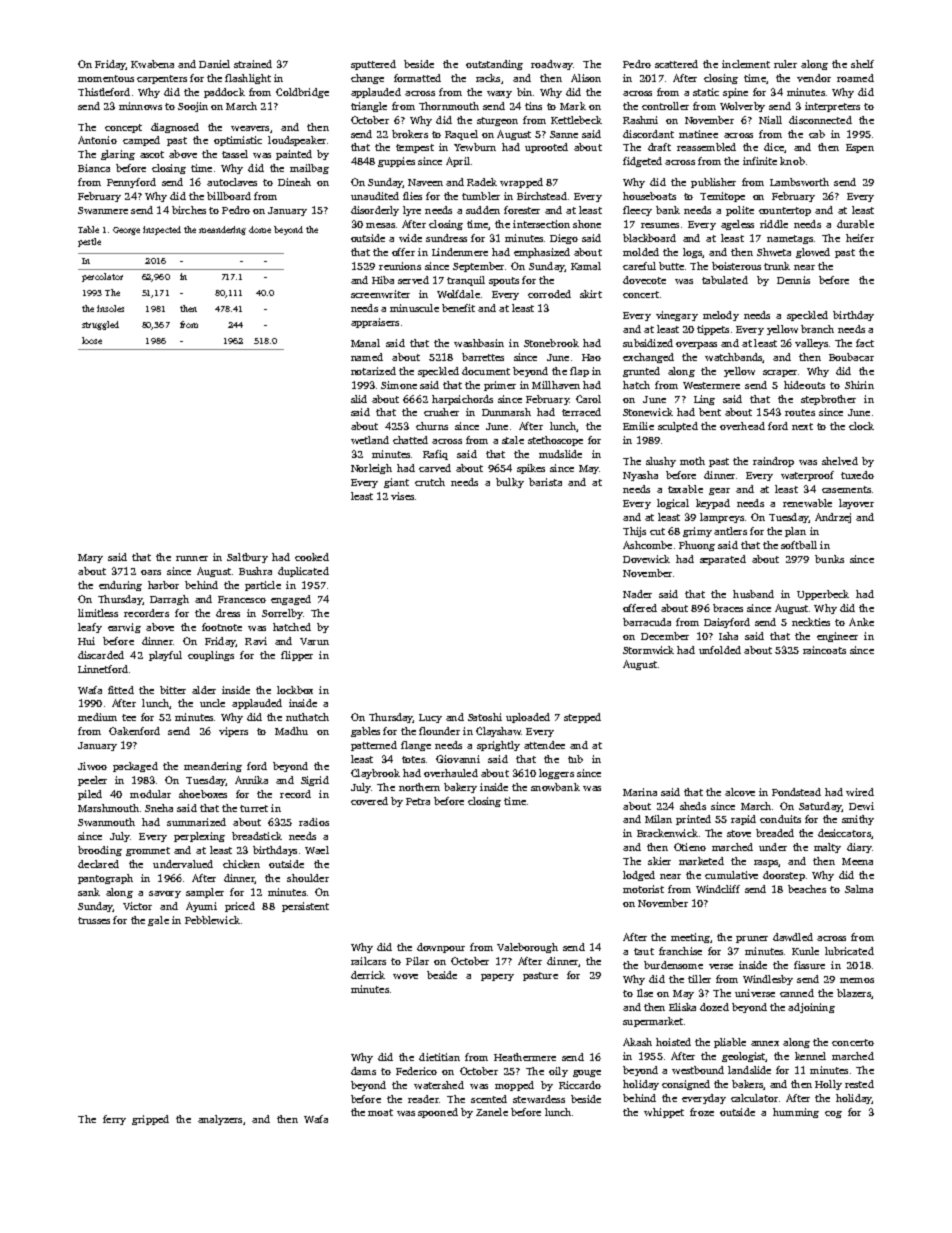 Image resolution: width=952 pixels, height=1233 pixels. I want to click on Coldbridge, so click(302, 93).
